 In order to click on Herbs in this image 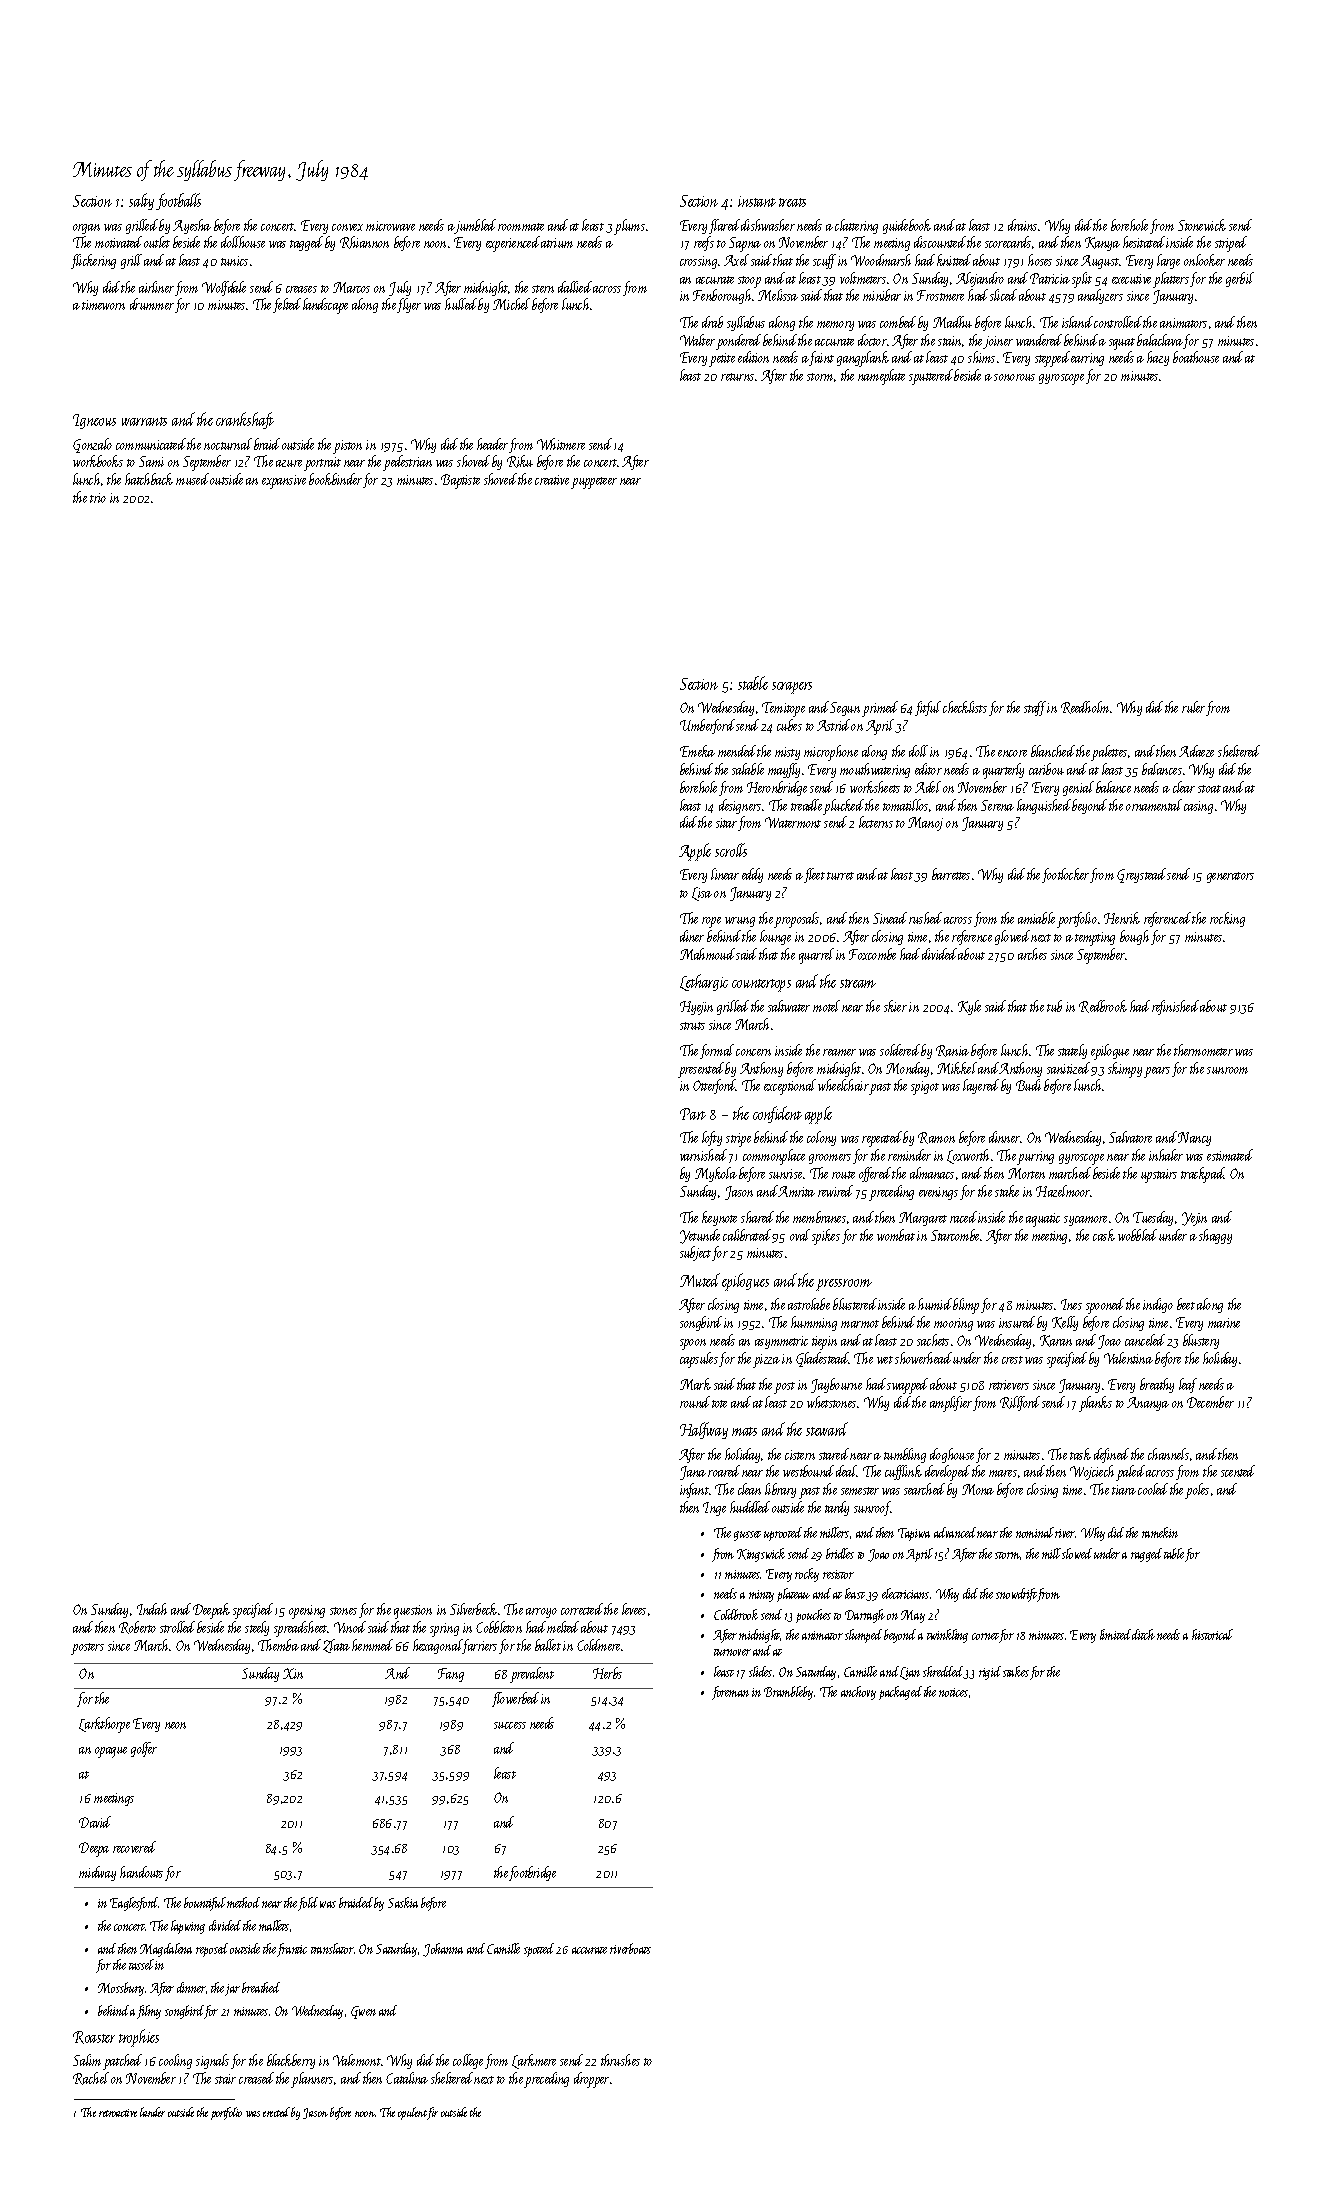, I will do `click(607, 1673)`.
